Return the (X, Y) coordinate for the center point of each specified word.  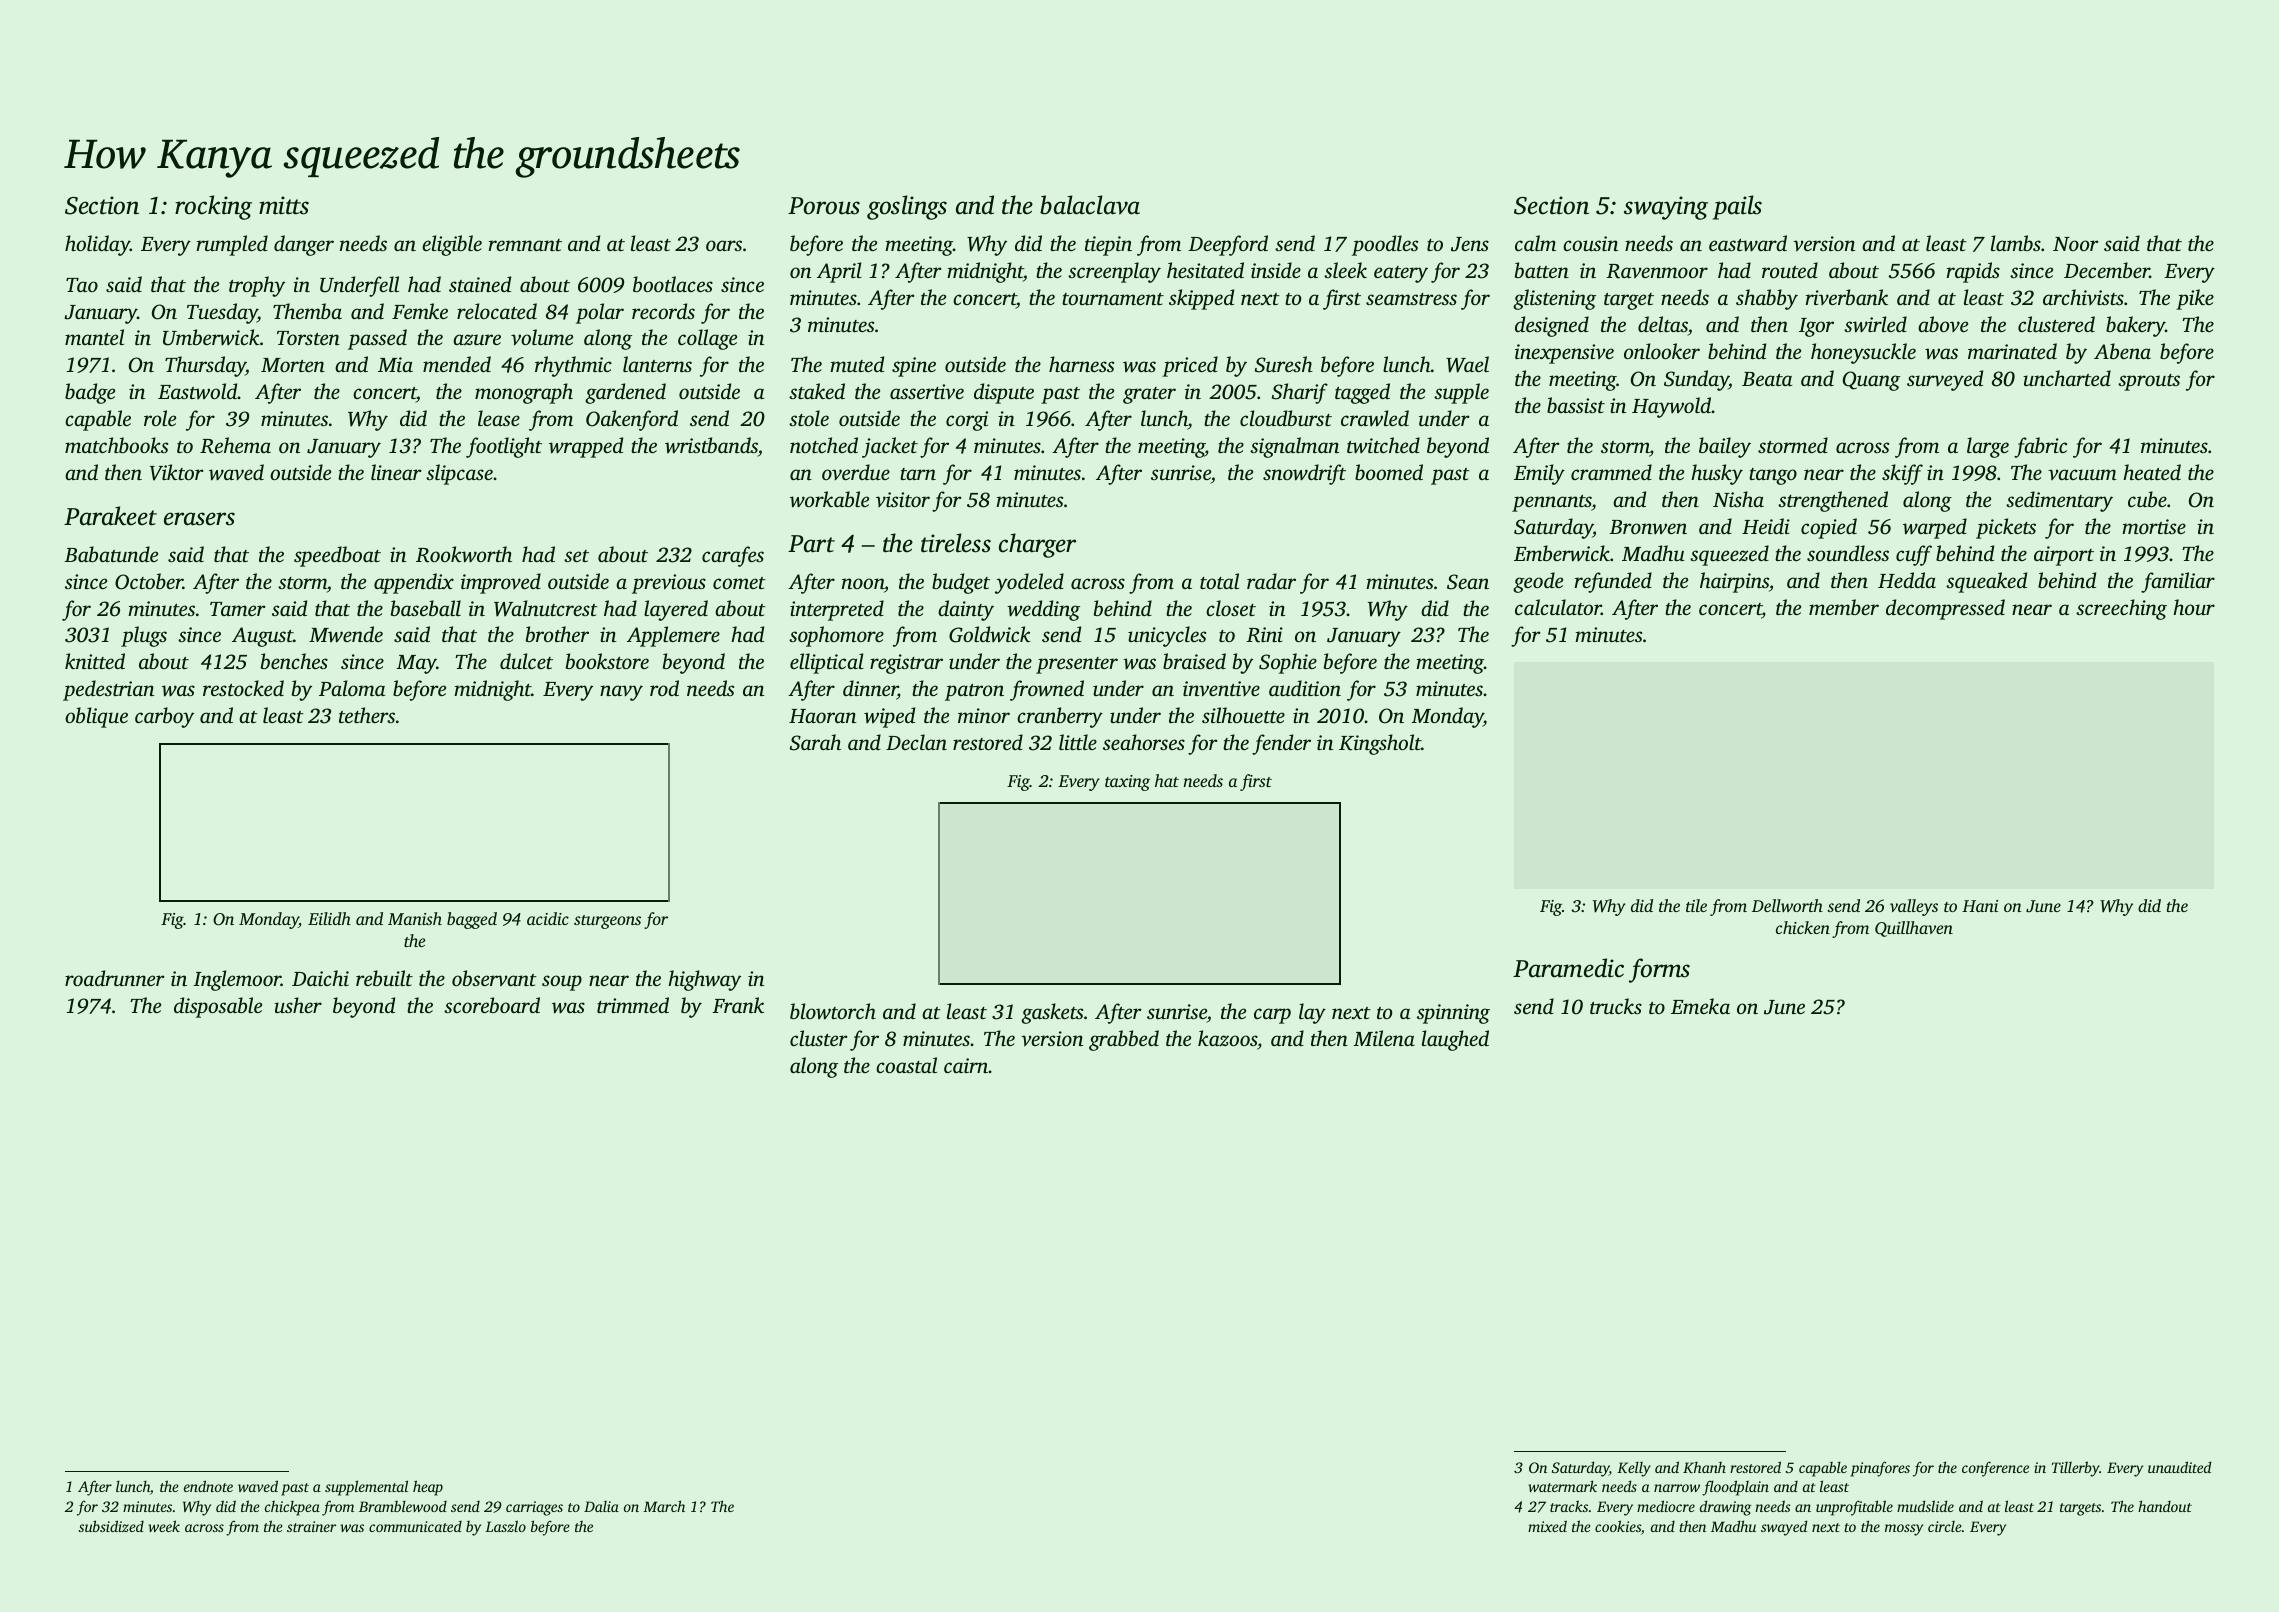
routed (1790, 270)
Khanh (1704, 1467)
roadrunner (115, 978)
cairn (966, 1065)
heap (428, 1488)
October (149, 581)
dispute (1004, 393)
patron (974, 692)
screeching (2121, 609)
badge (90, 393)
